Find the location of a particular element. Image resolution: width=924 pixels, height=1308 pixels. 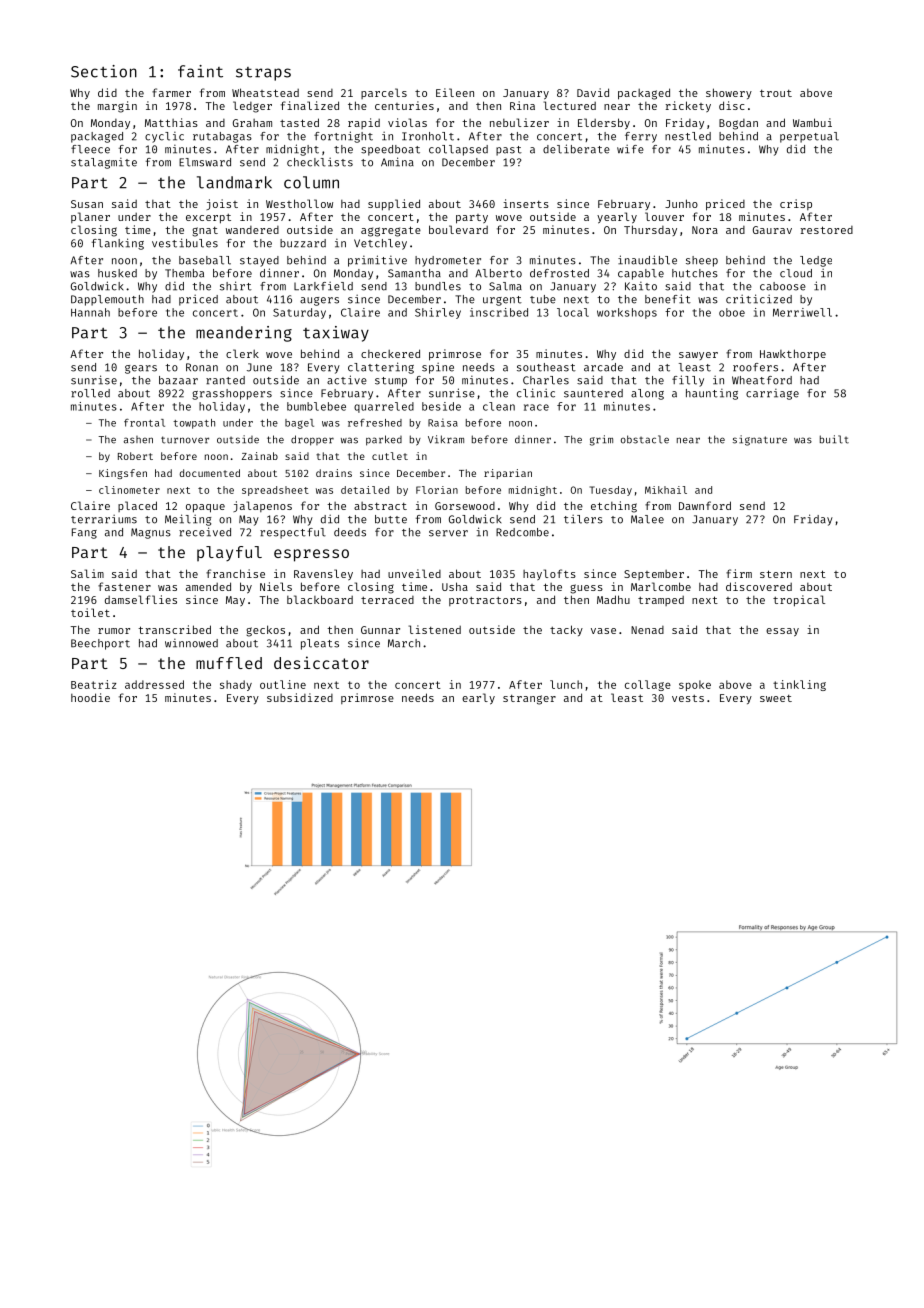

flanking is located at coordinates (118, 244).
